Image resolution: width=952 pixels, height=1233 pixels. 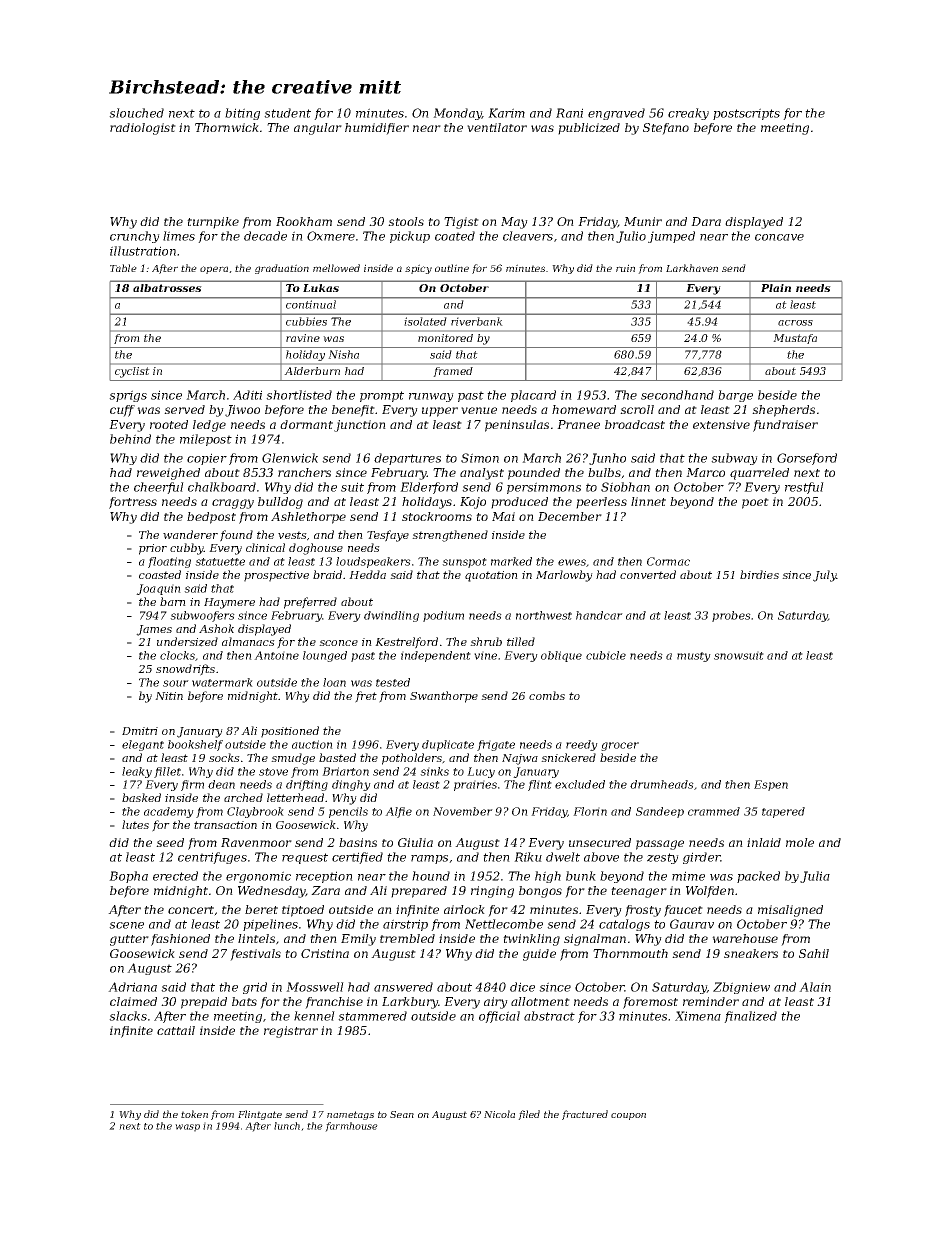 What do you see at coordinates (143, 129) in the screenshot?
I see `radiologist` at bounding box center [143, 129].
